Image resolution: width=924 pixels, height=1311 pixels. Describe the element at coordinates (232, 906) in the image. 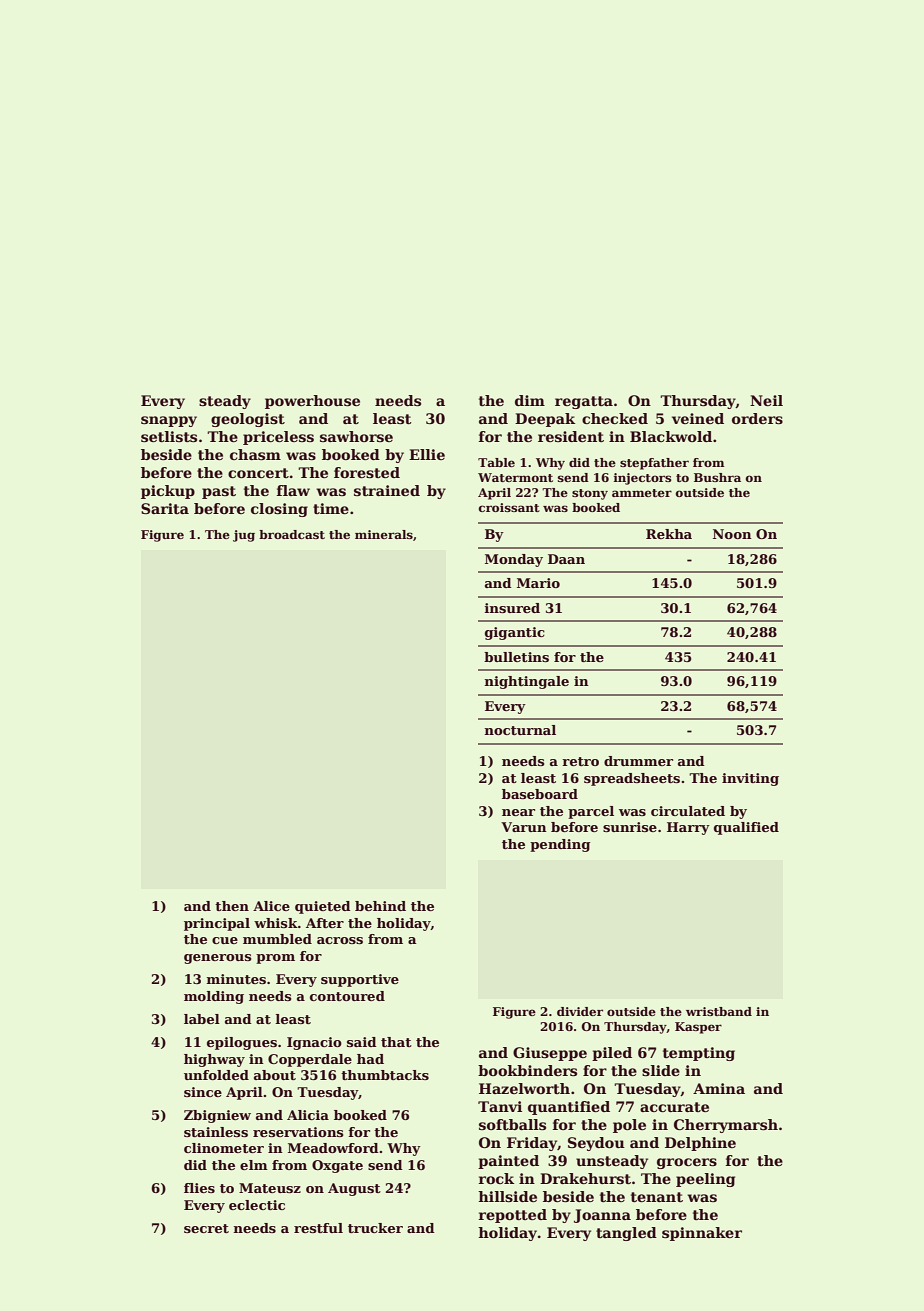

I see `then` at that location.
